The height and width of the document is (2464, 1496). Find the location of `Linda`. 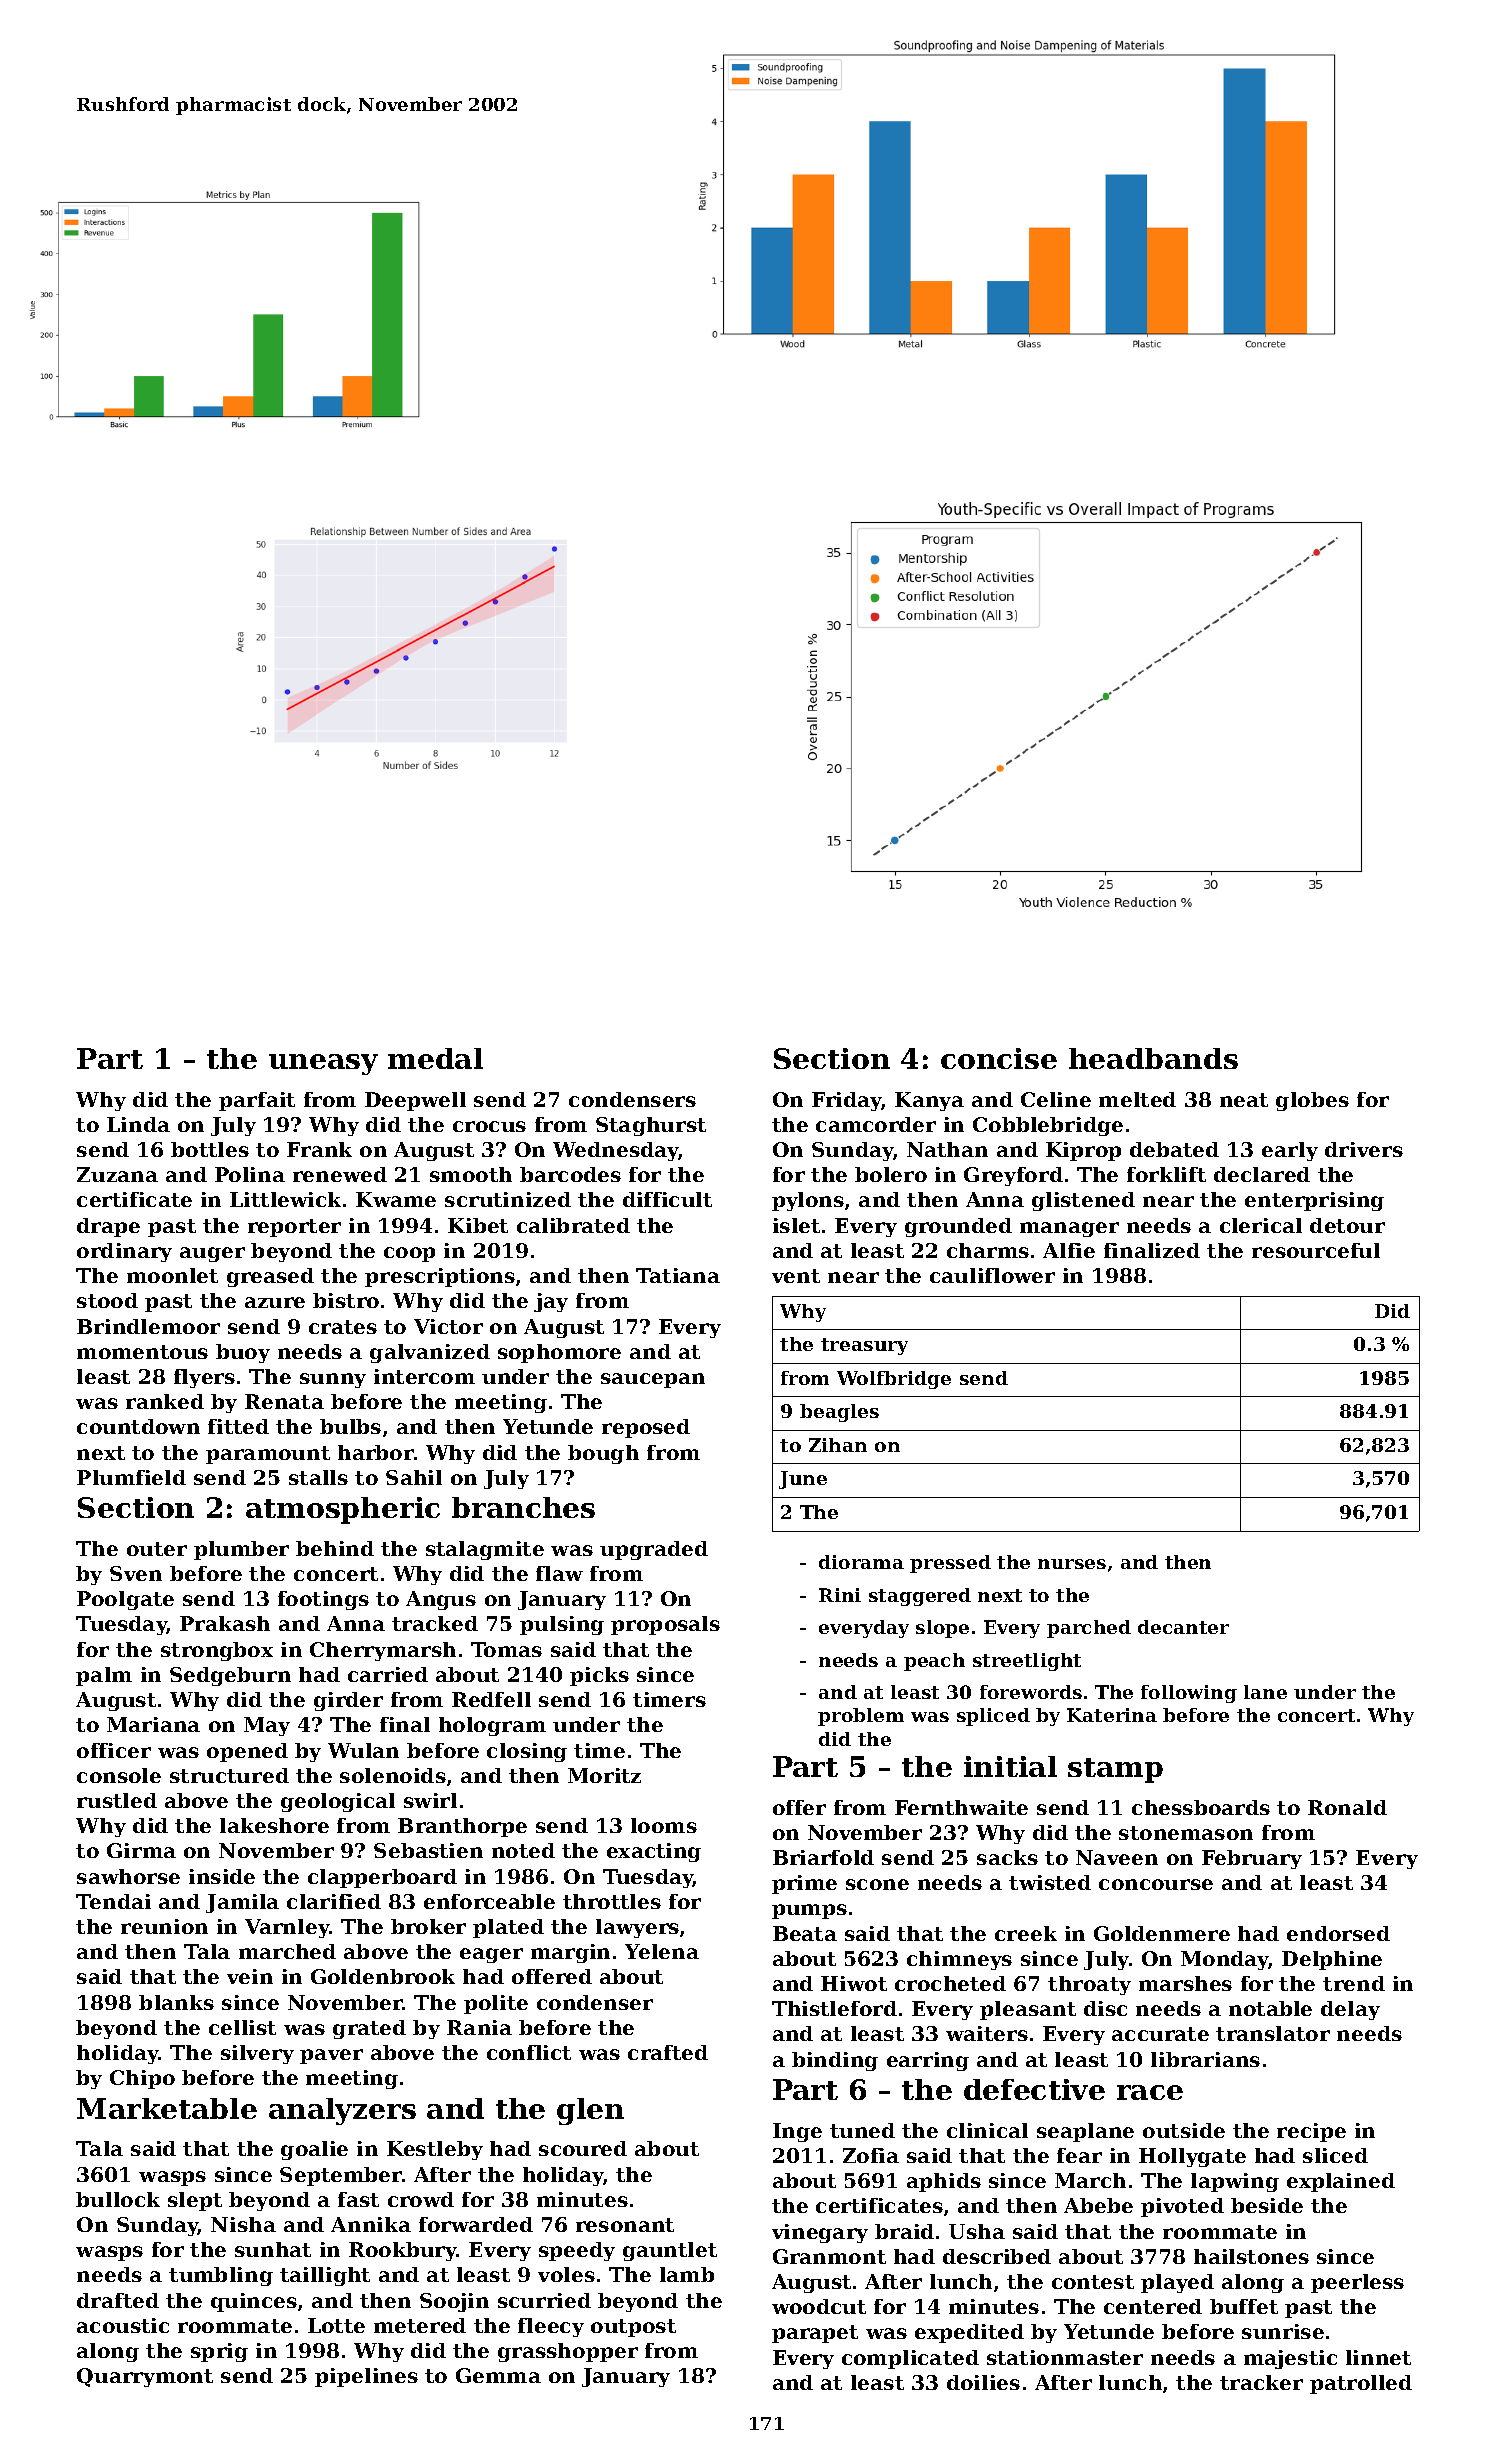

Linda is located at coordinates (138, 1124).
